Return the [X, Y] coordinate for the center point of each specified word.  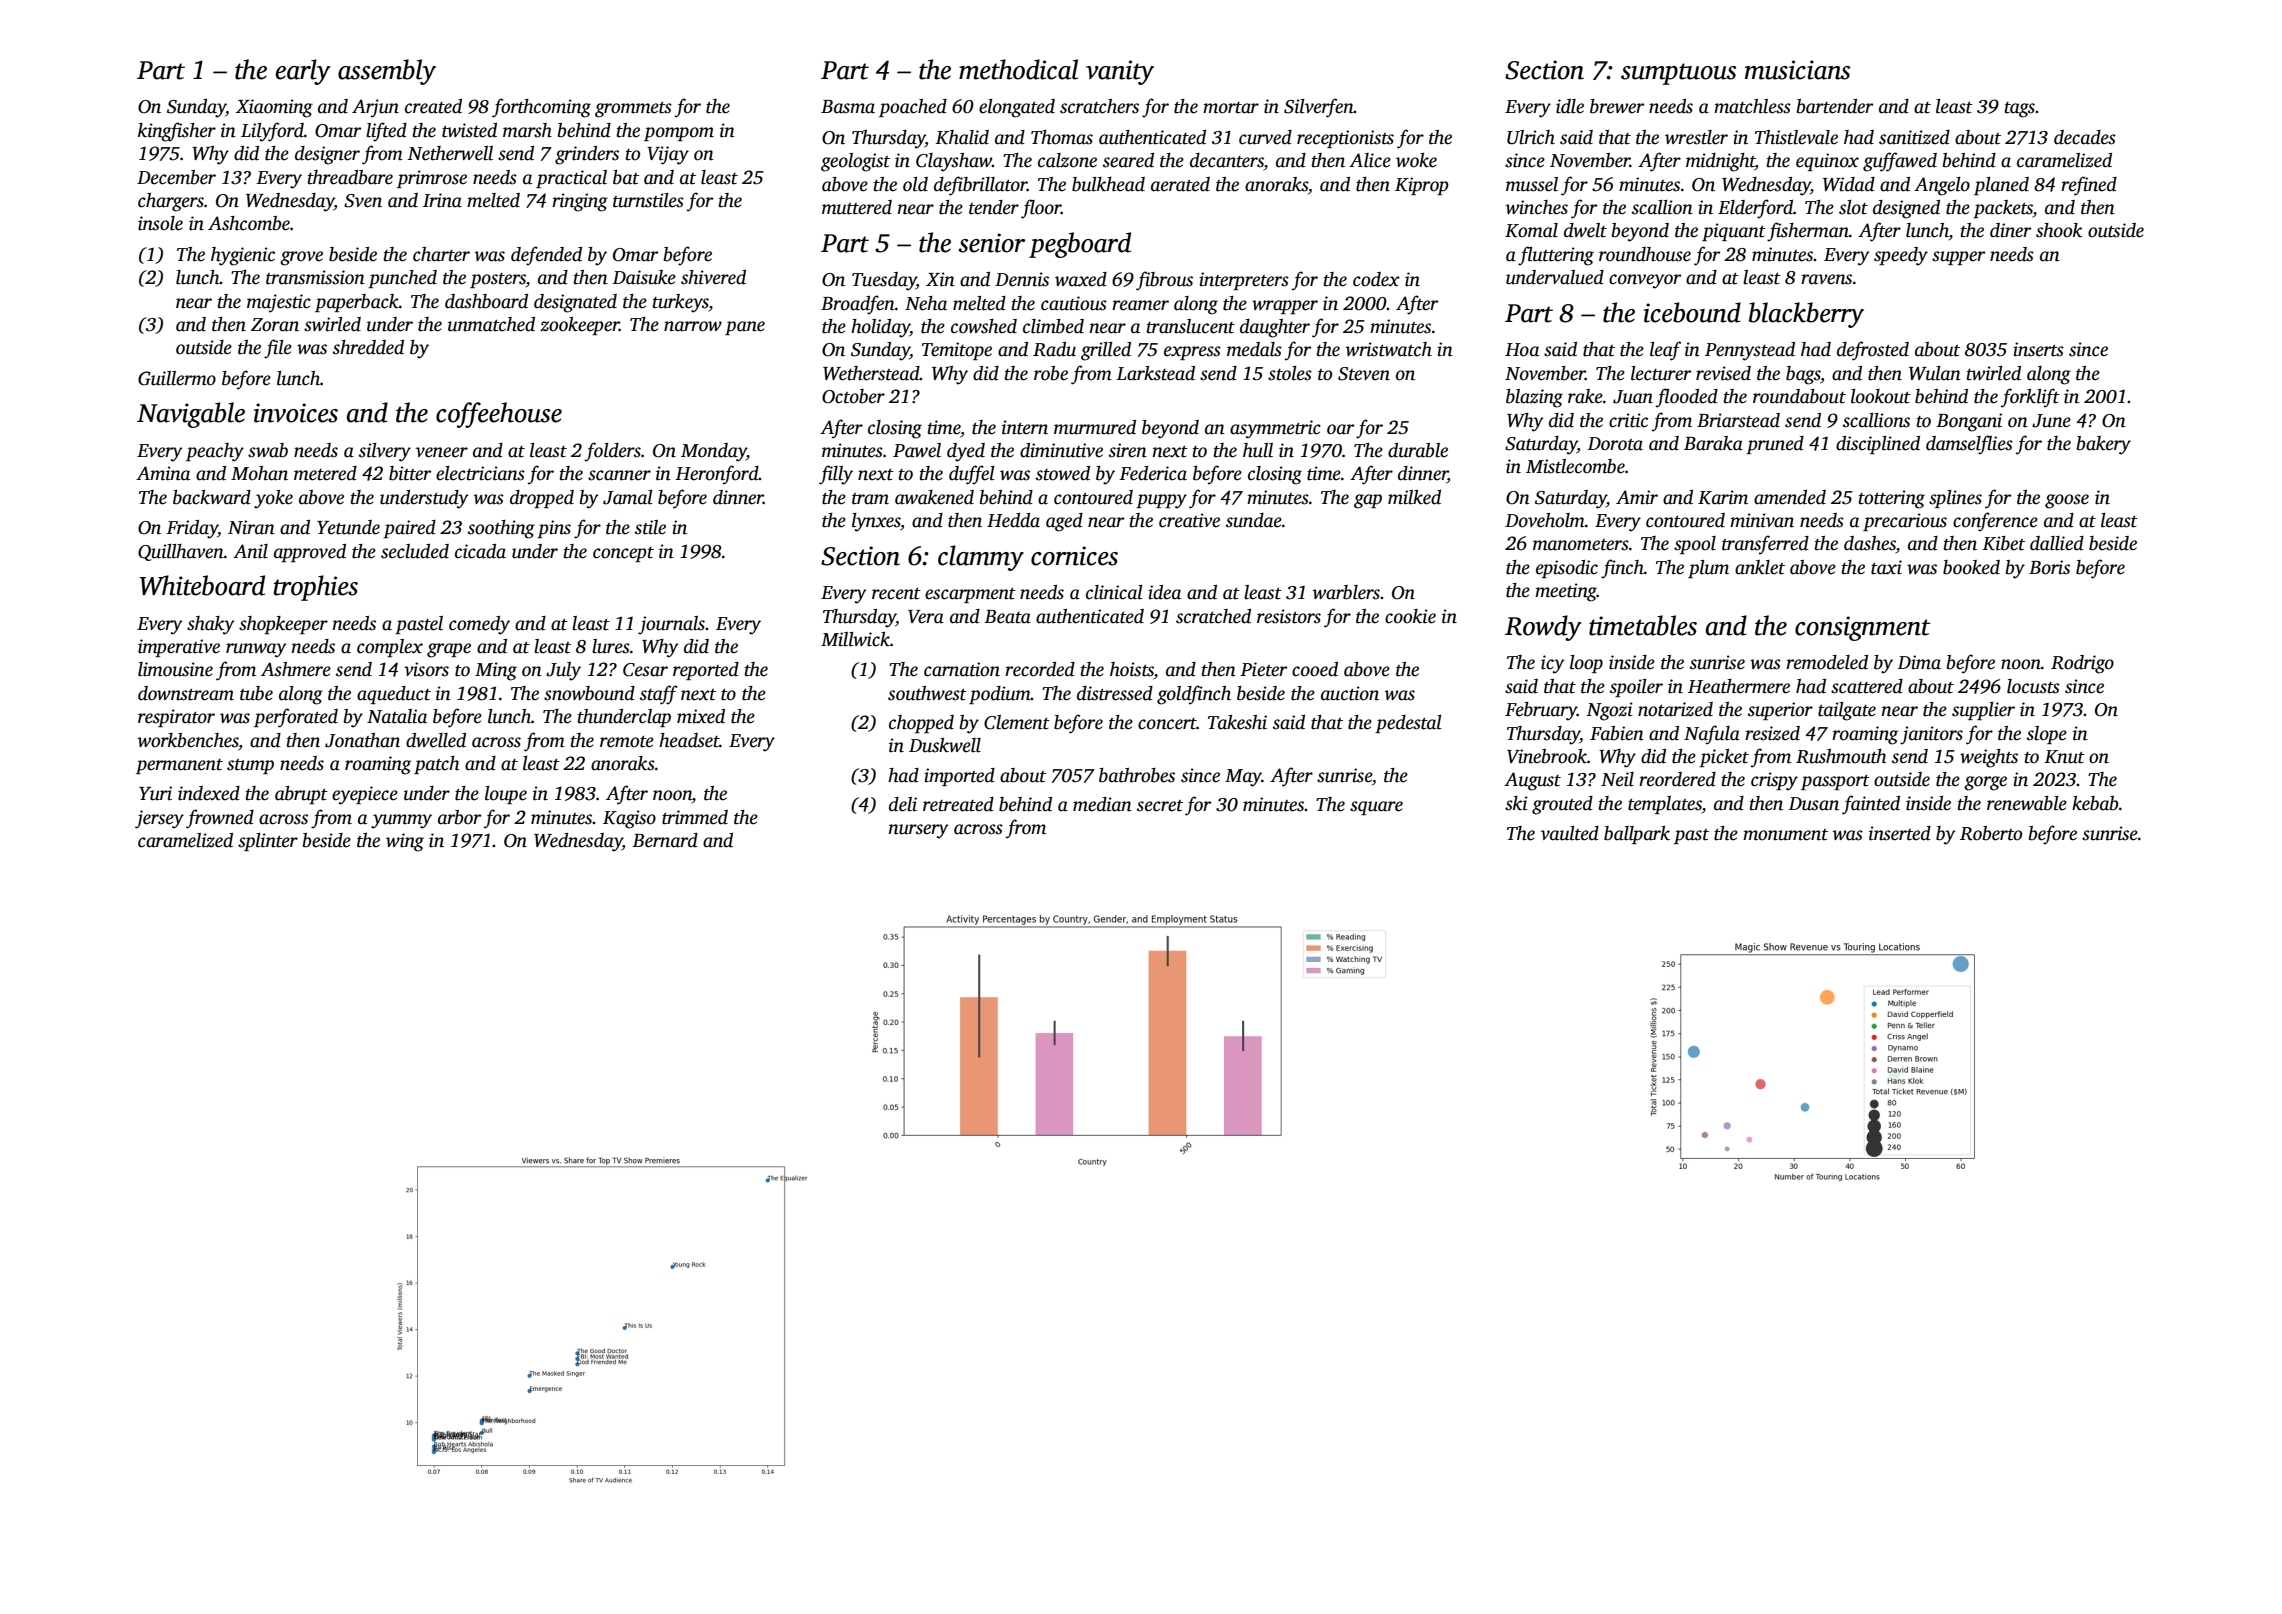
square [1376, 808]
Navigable [191, 415]
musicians [1797, 70]
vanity [1120, 72]
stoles [1290, 373]
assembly [387, 72]
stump [250, 766]
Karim [1723, 497]
